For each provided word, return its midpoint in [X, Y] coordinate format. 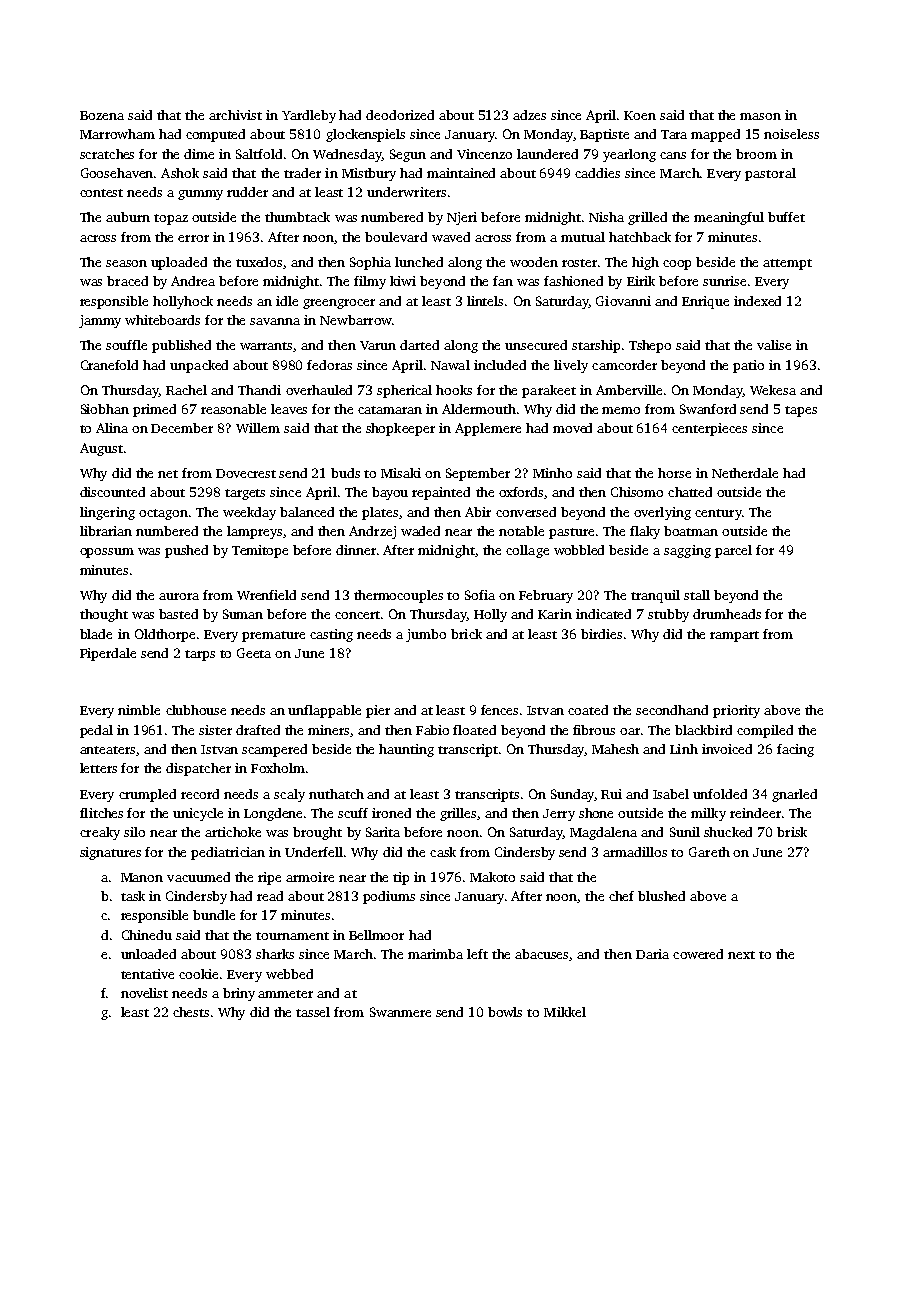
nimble [139, 710]
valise [774, 345]
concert [357, 615]
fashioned [573, 281]
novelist [144, 993]
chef [621, 896]
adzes [529, 115]
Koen [640, 115]
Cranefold [109, 365]
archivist [235, 115]
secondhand [672, 710]
